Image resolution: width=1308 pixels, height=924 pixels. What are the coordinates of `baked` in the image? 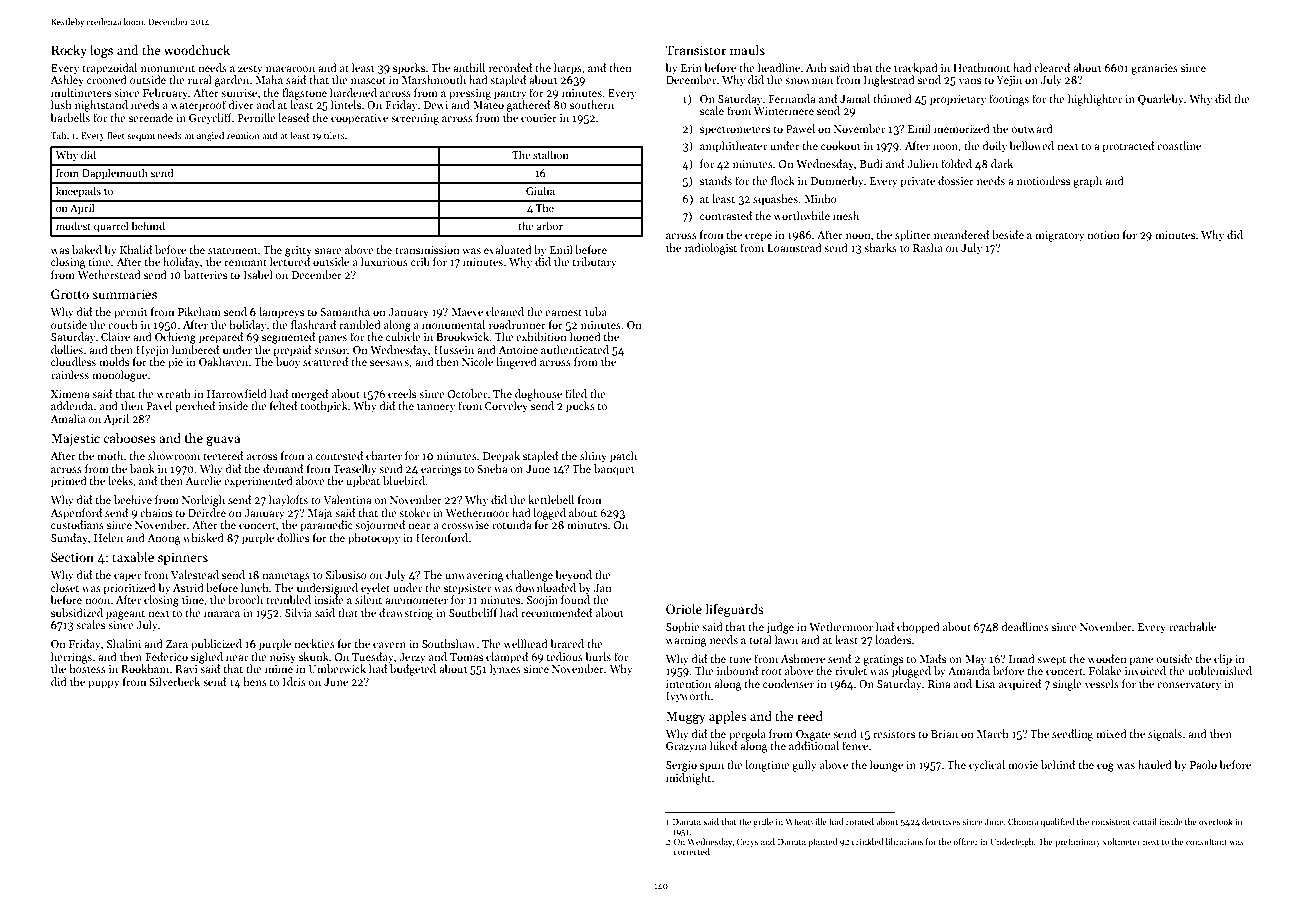 It's located at (87, 249).
